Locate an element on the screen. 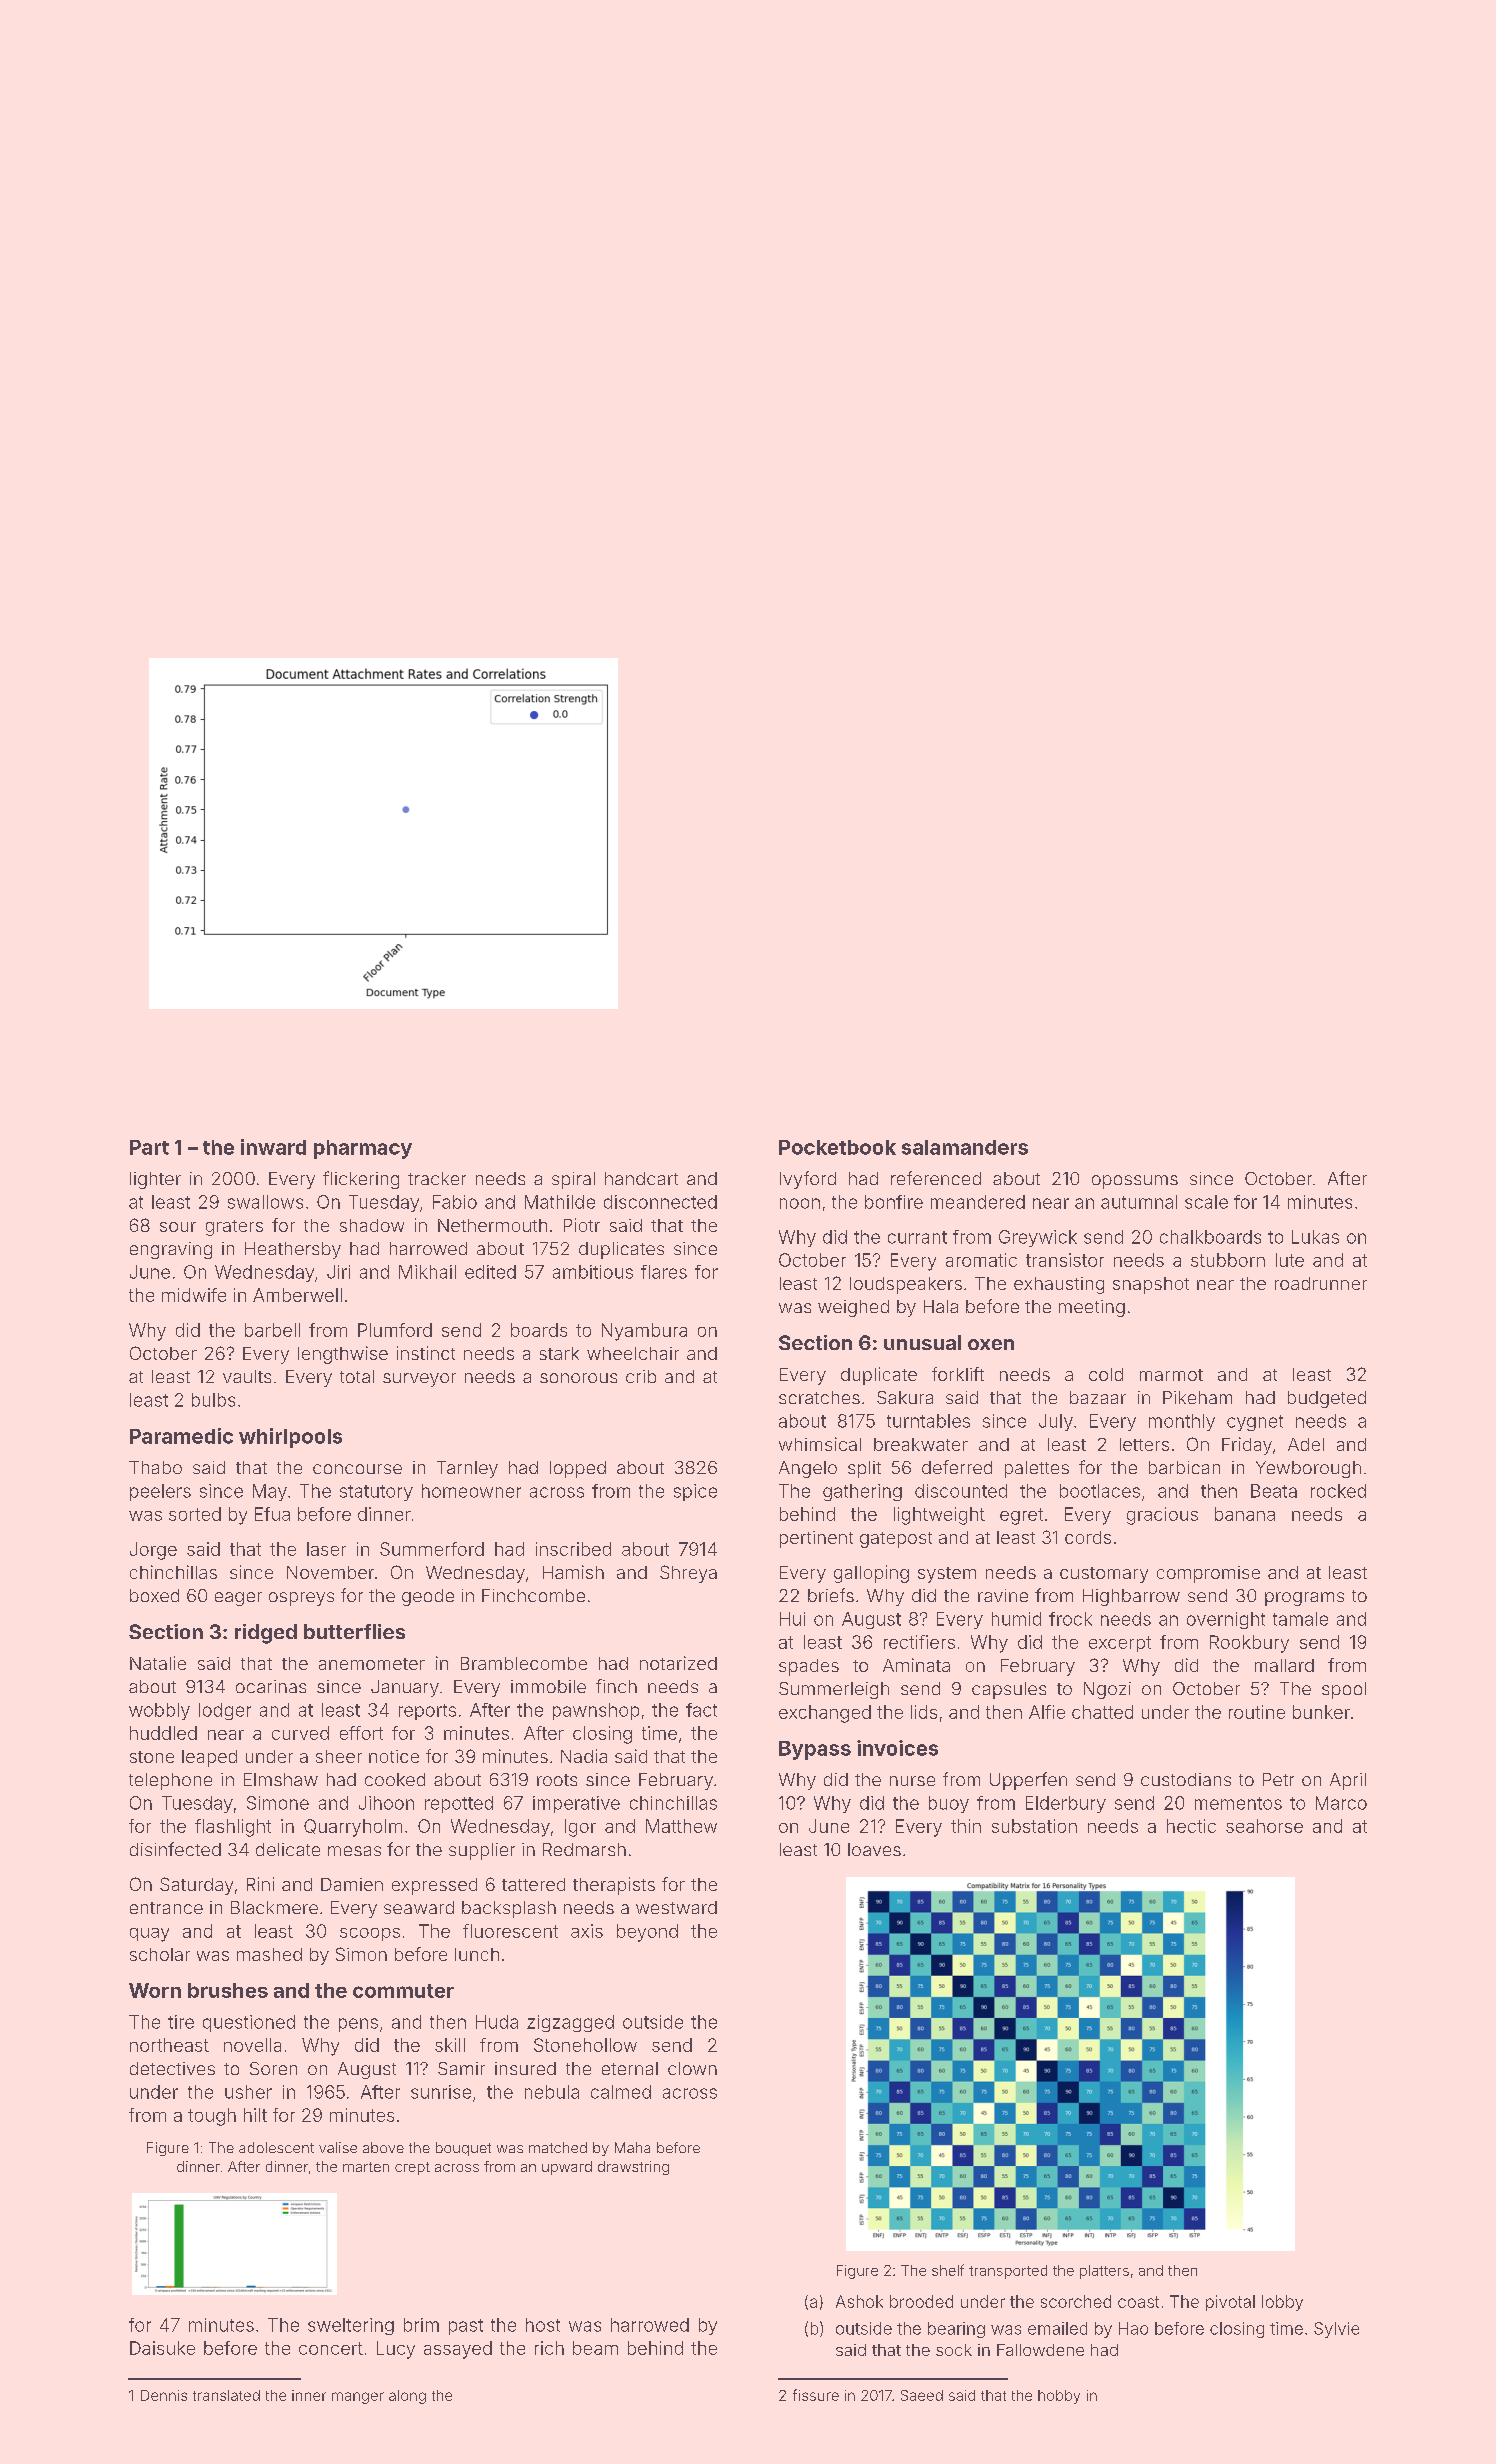  Dennis is located at coordinates (164, 2395).
